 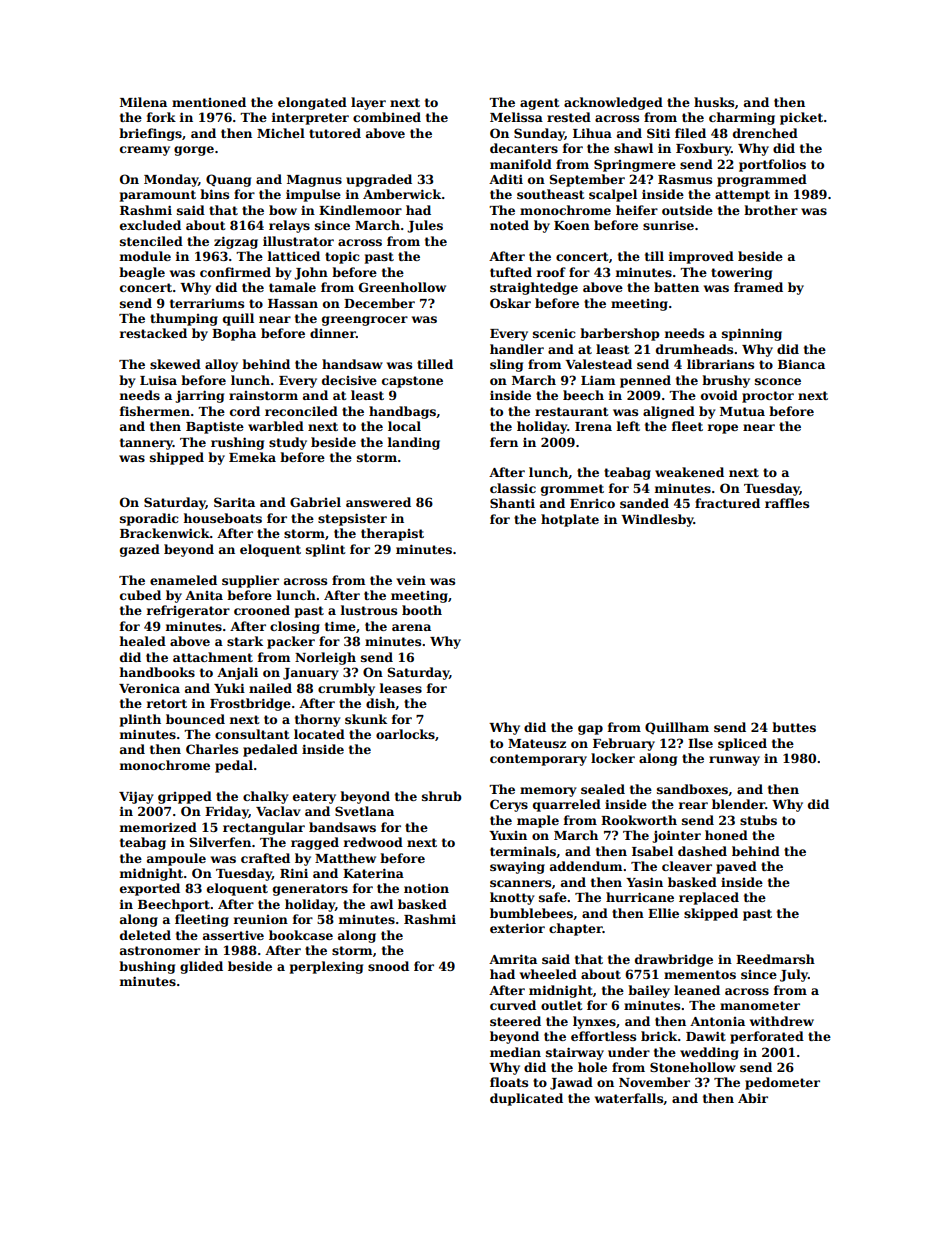 What do you see at coordinates (387, 117) in the document?
I see `combined` at bounding box center [387, 117].
